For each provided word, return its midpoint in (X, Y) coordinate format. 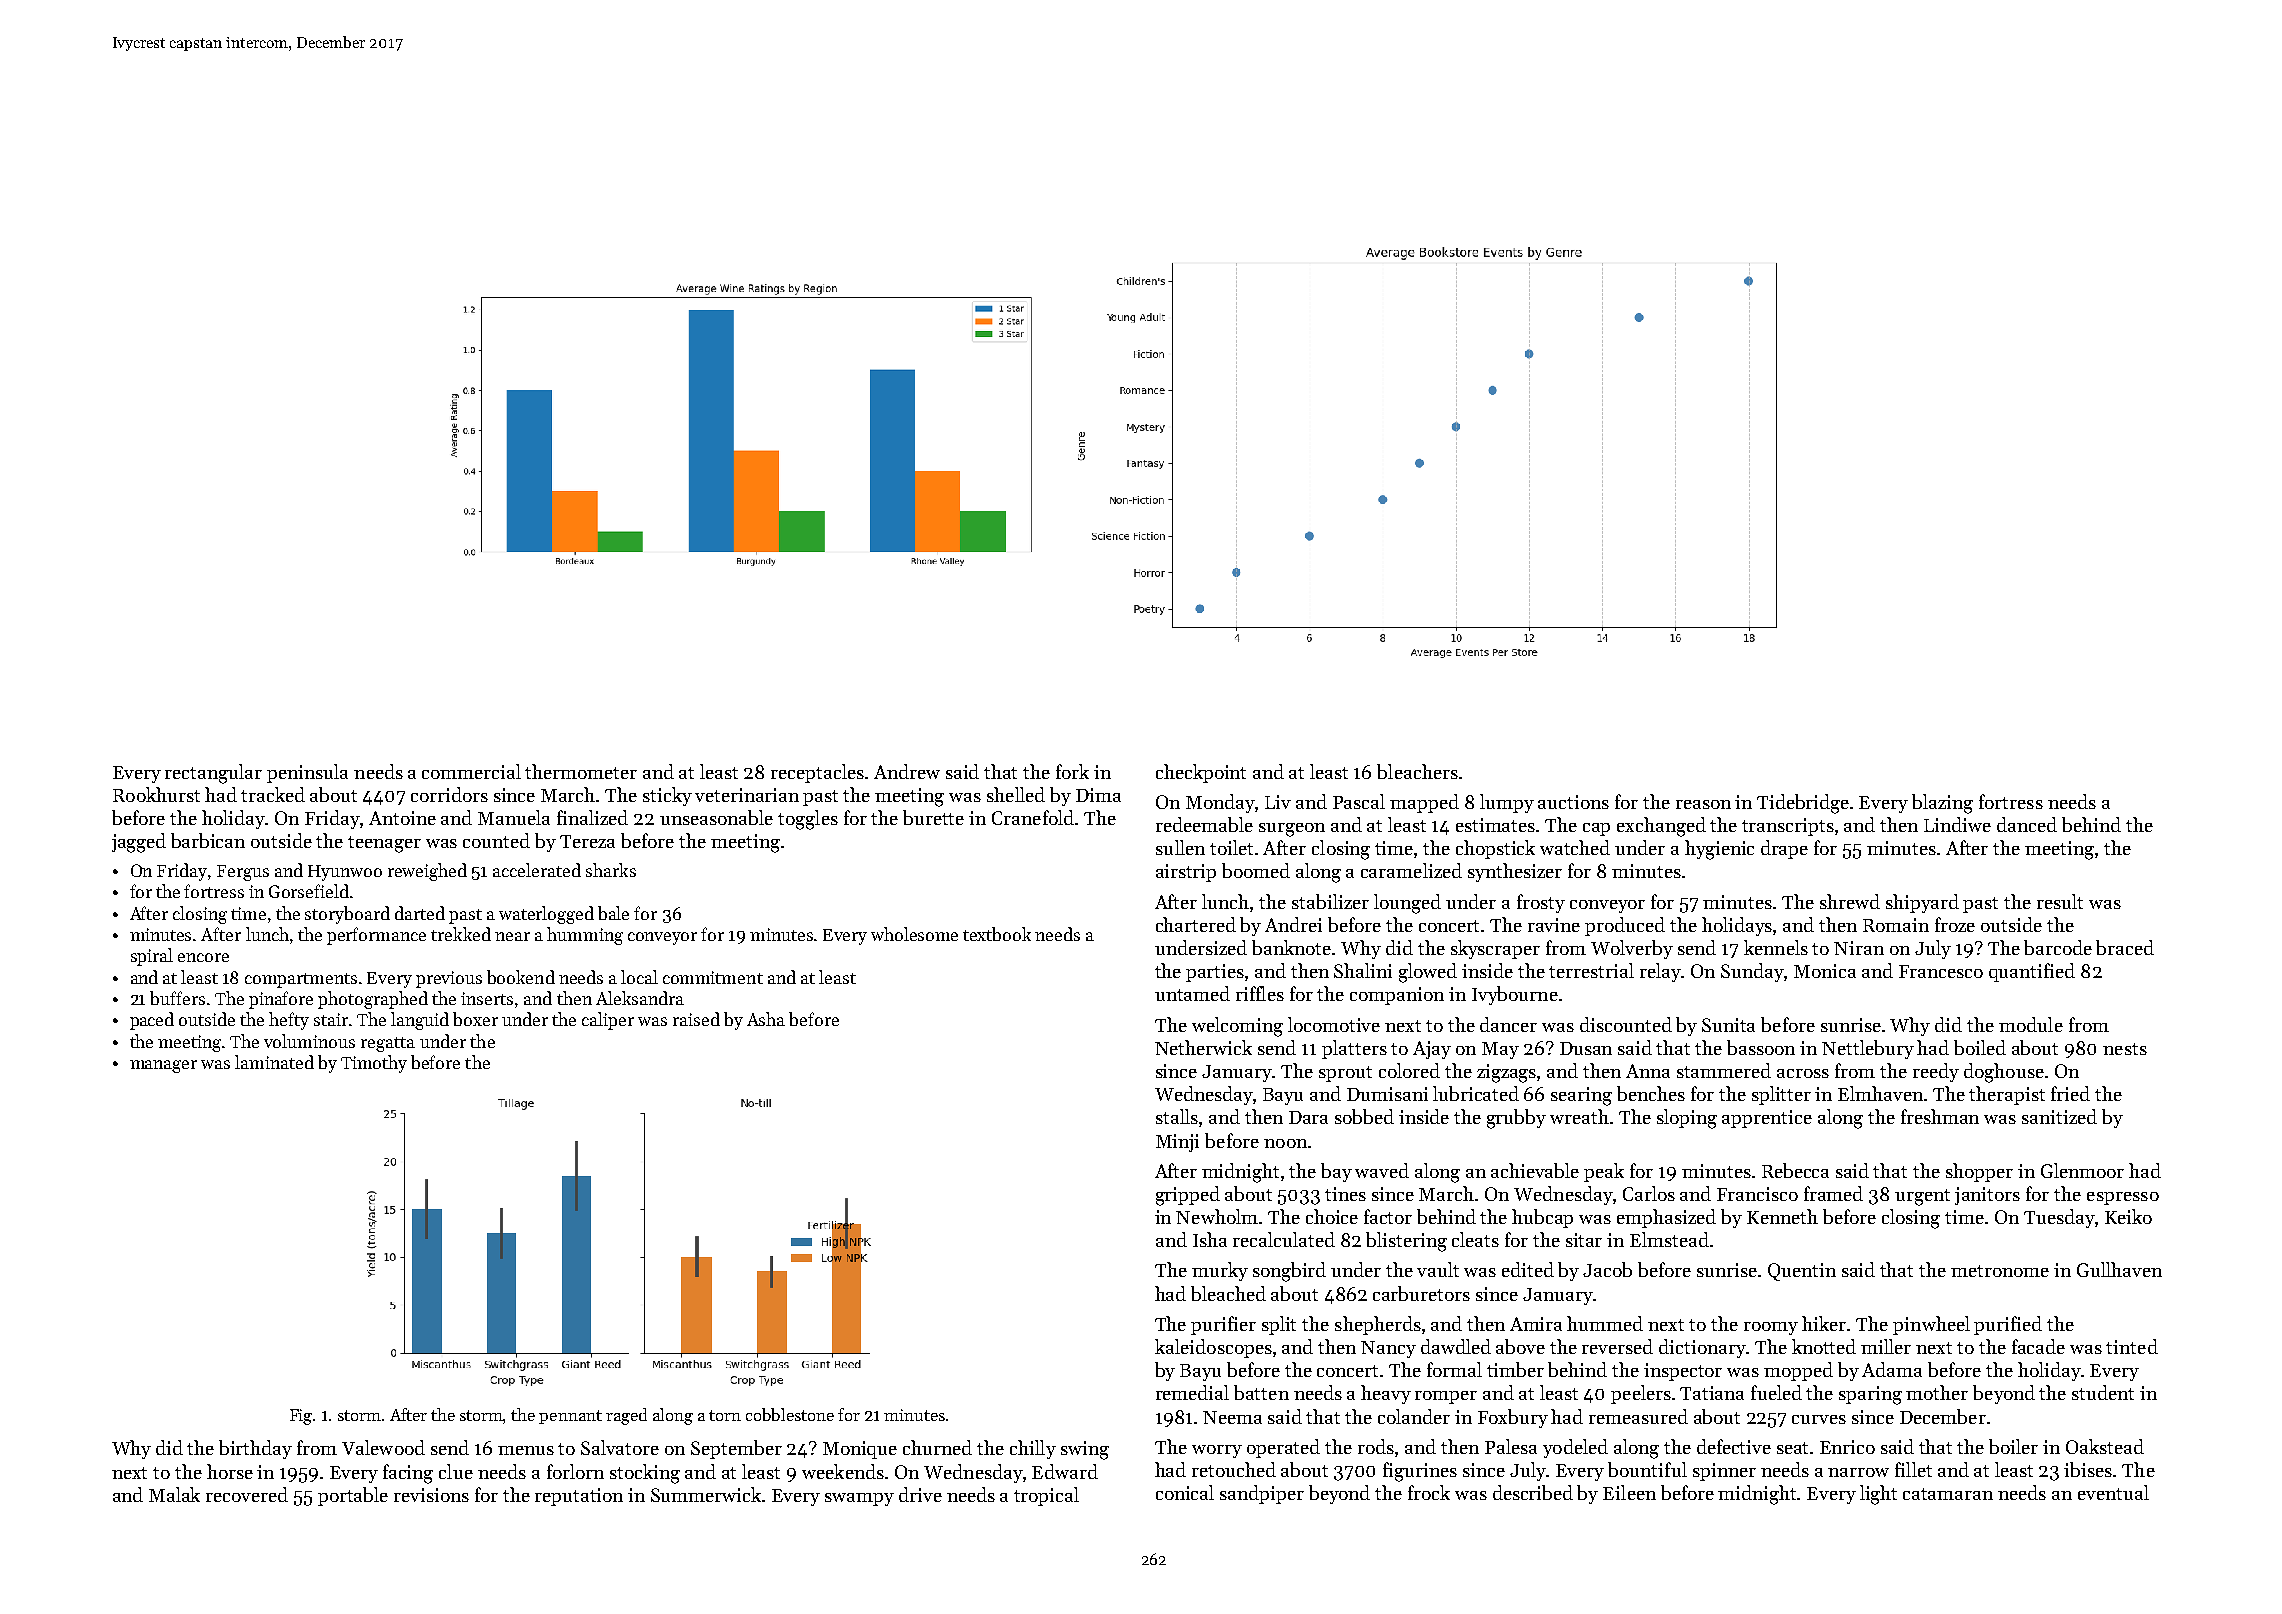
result (2060, 901)
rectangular (213, 774)
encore (203, 957)
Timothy (374, 1064)
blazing (1942, 804)
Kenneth (1782, 1216)
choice (1332, 1216)
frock (1429, 1492)
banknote (1292, 947)
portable (353, 1496)
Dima (1098, 795)
